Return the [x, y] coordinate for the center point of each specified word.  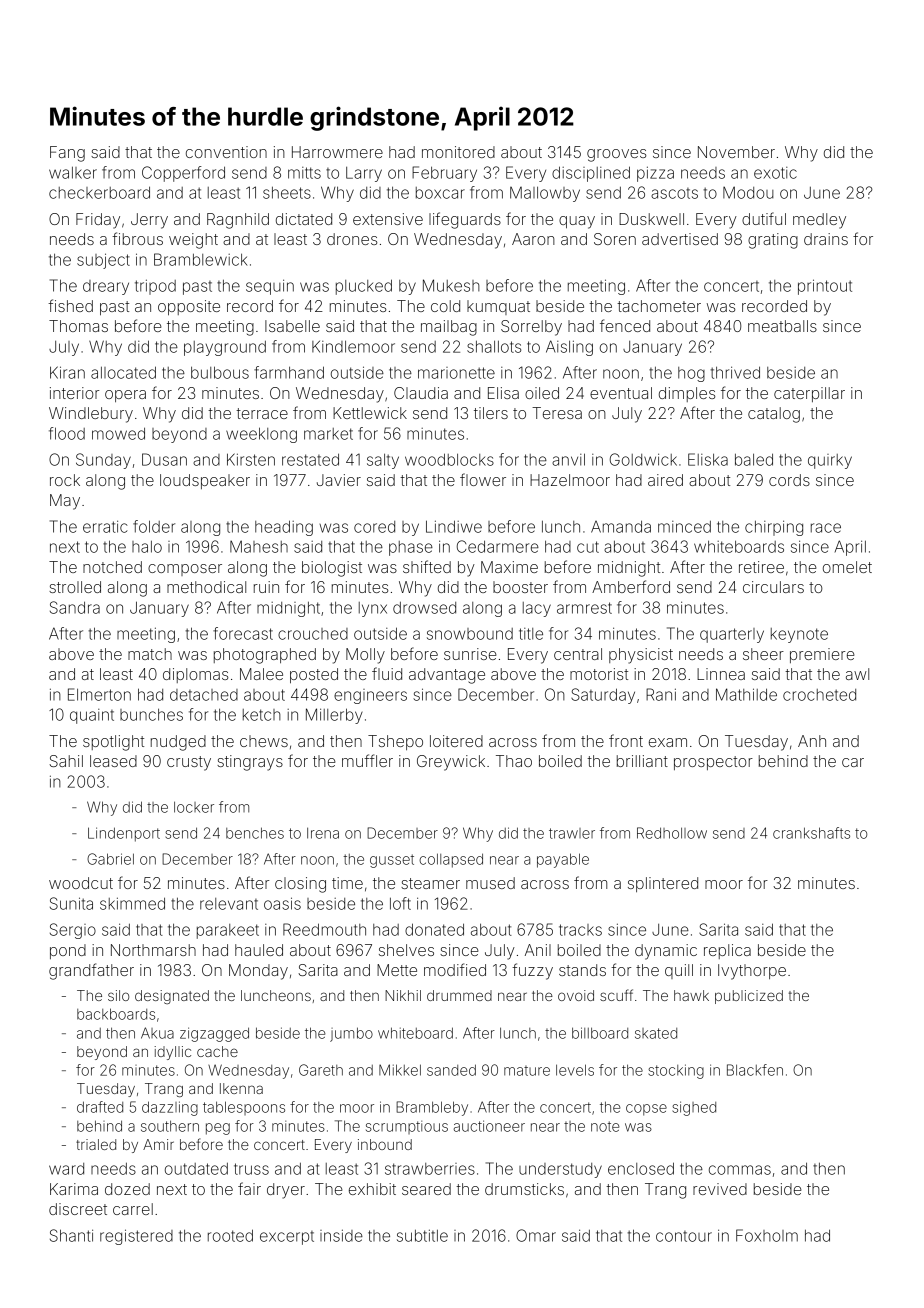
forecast [243, 633]
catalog [774, 415]
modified [455, 969]
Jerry [149, 221]
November [736, 152]
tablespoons [244, 1108]
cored [374, 527]
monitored [458, 152]
